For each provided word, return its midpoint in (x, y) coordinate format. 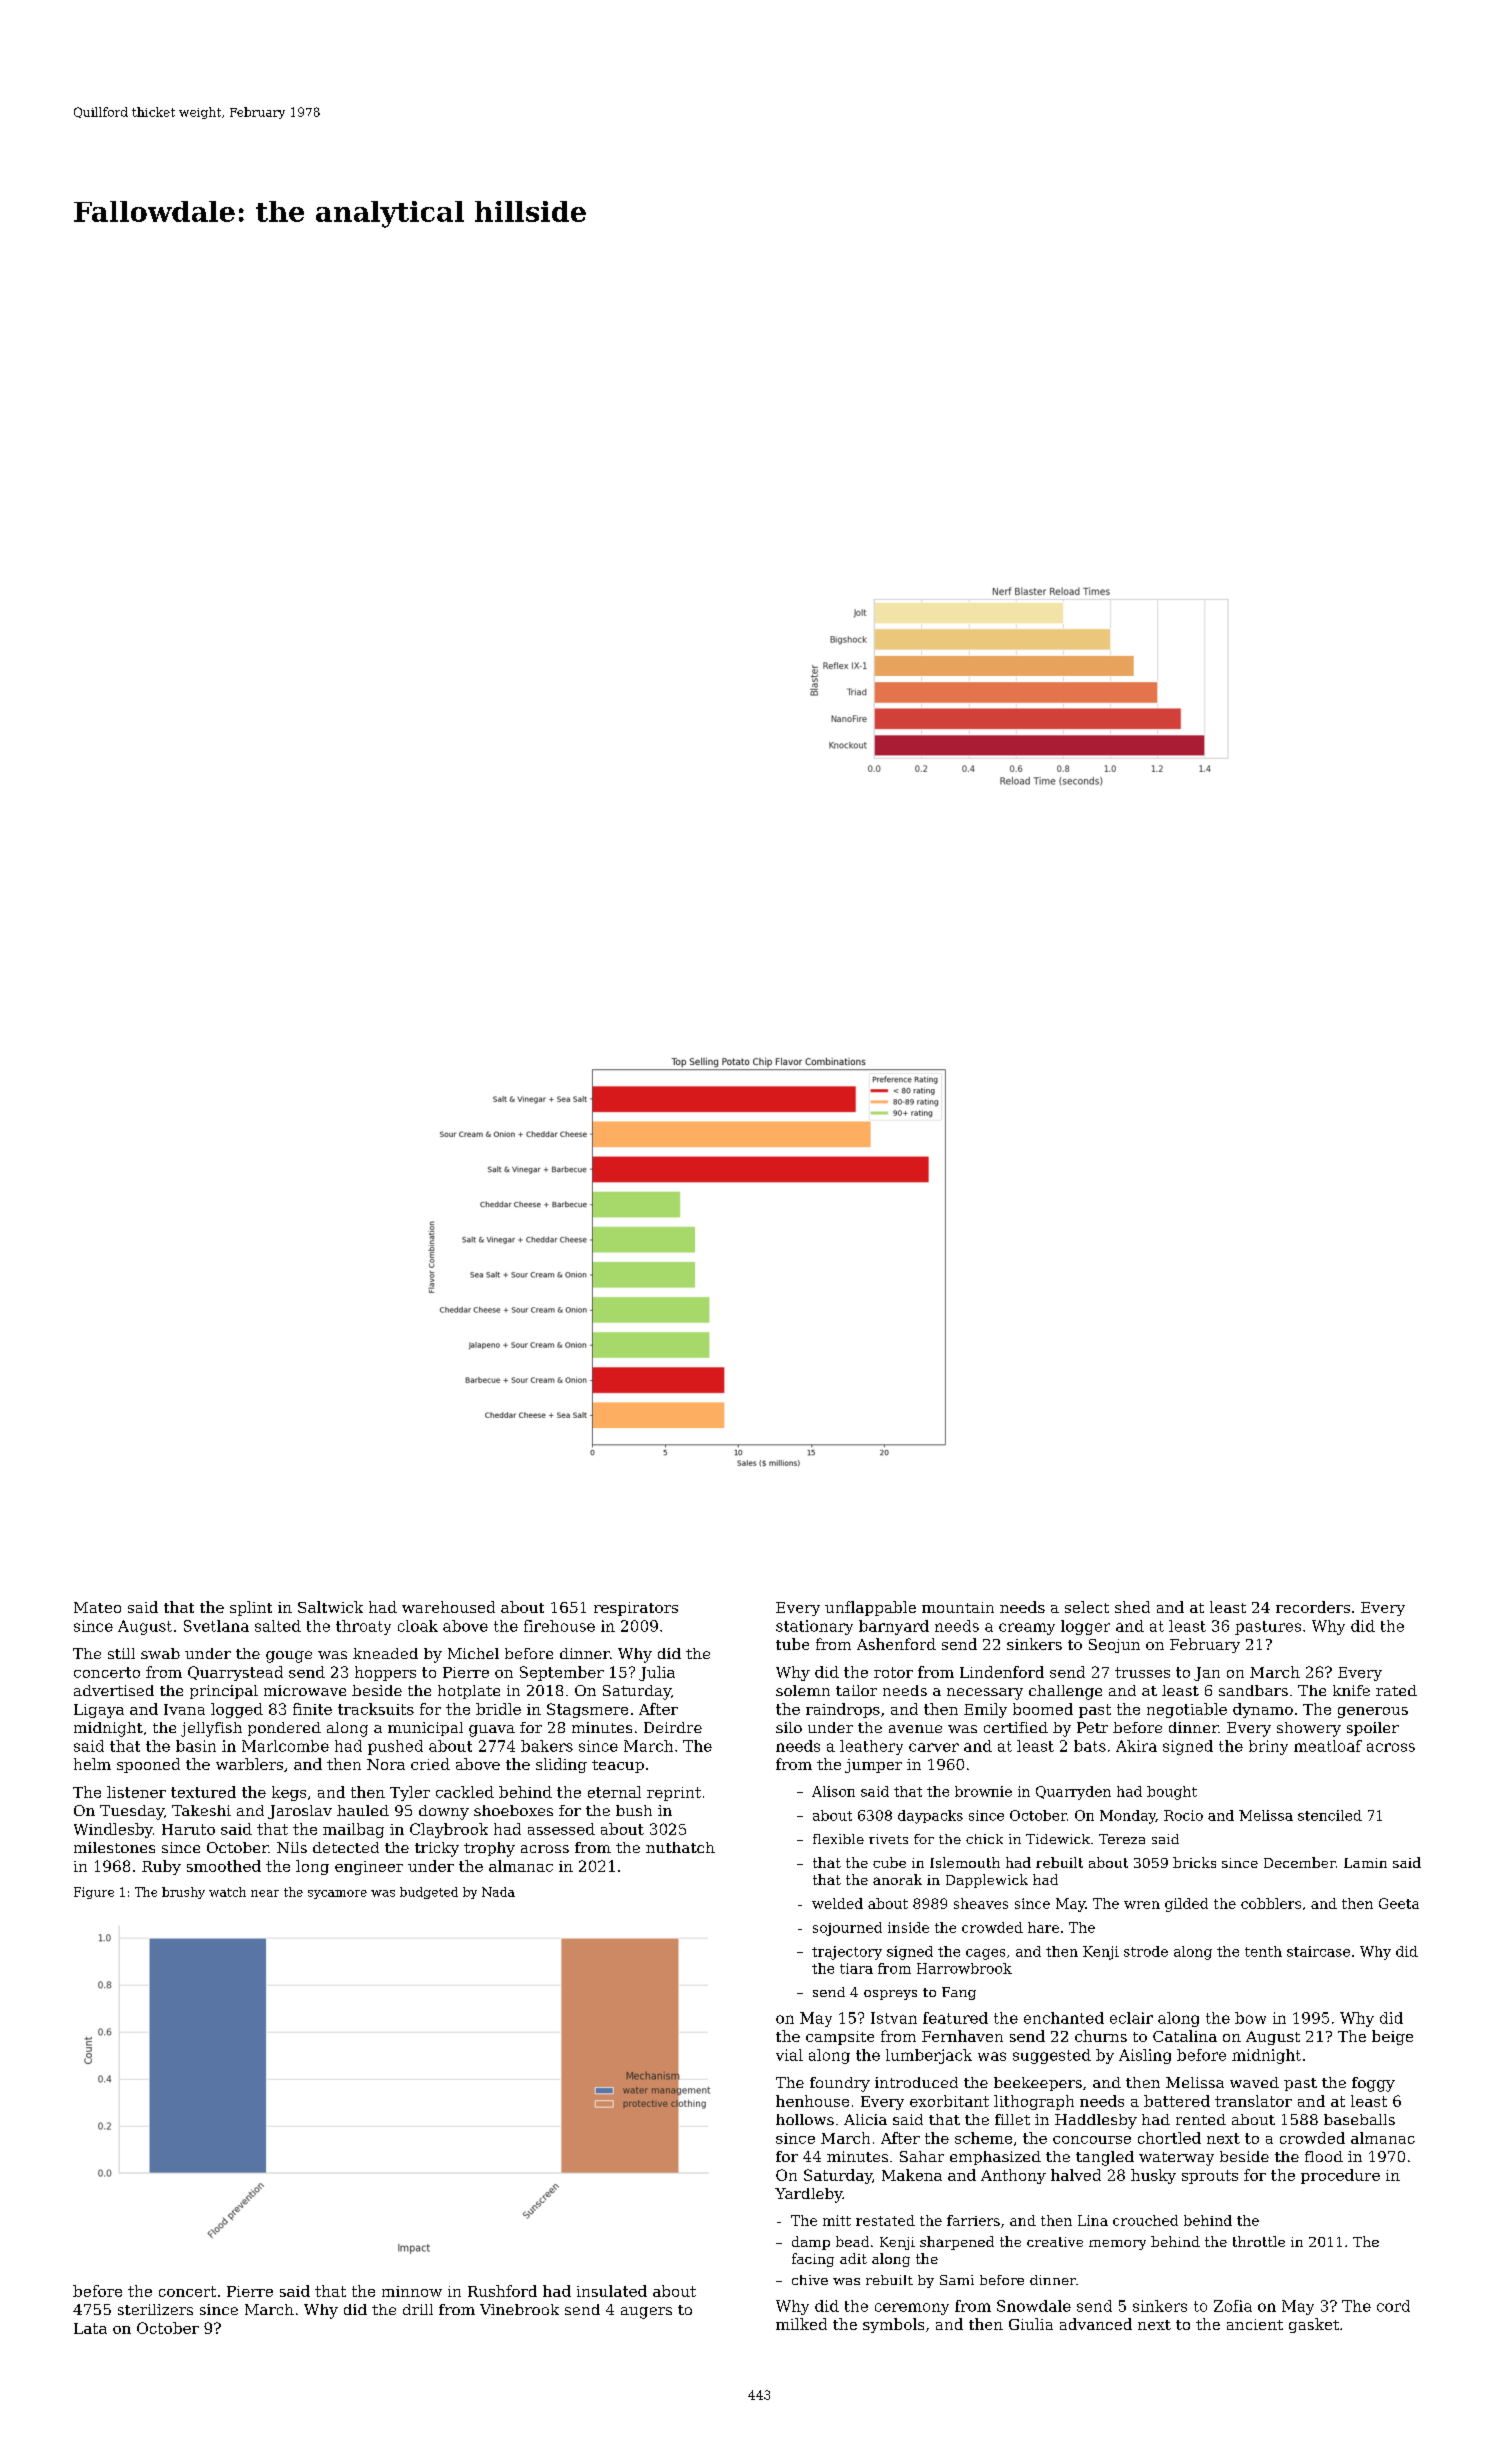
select (1087, 1607)
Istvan (894, 2018)
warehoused (448, 1607)
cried (430, 1764)
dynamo (1263, 1710)
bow (1250, 2018)
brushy (183, 1893)
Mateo (97, 1607)
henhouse (812, 2101)
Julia (657, 1673)
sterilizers (155, 2309)
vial (789, 2055)
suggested (1052, 2056)
